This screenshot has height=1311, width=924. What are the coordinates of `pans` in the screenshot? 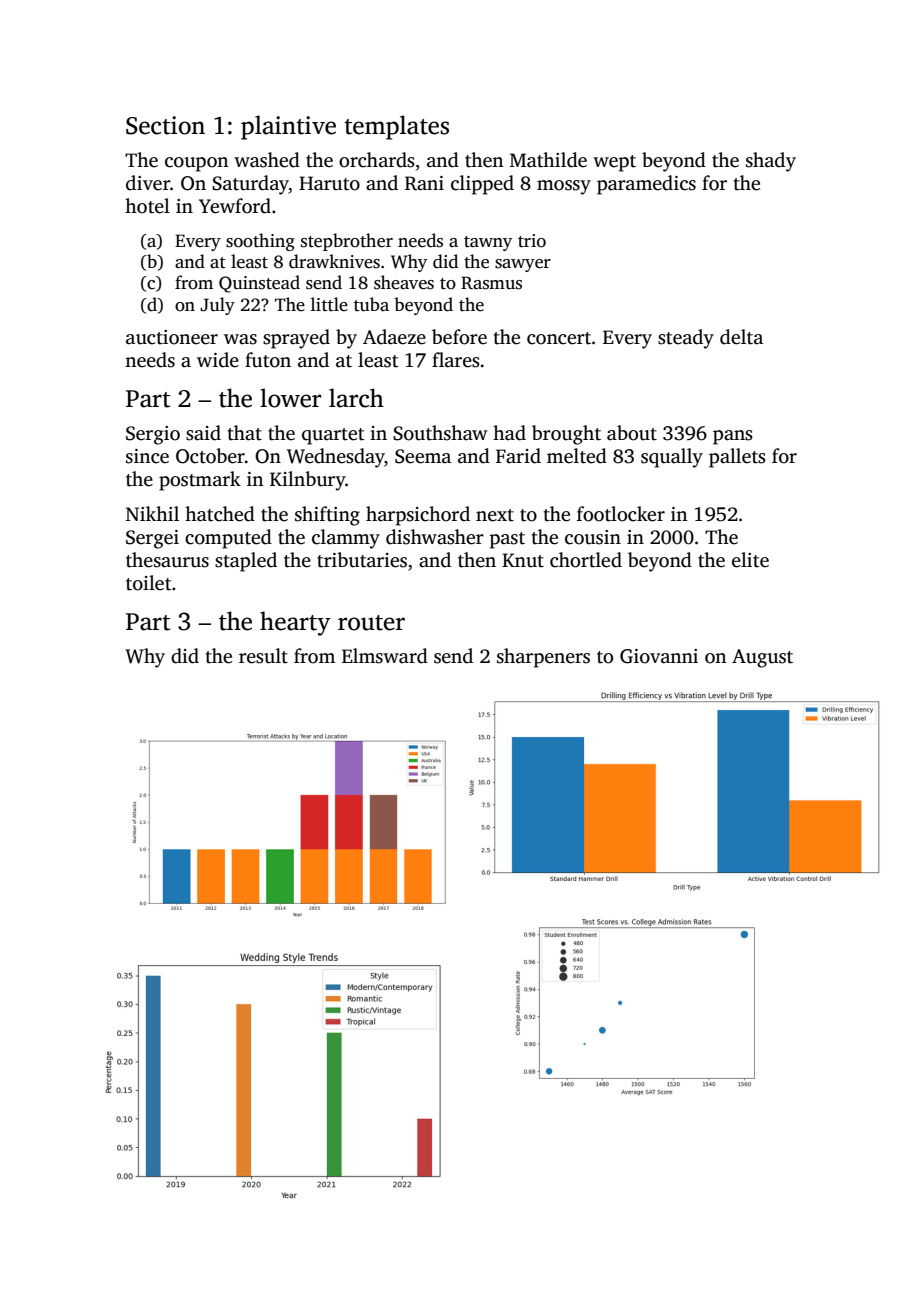 It's located at (733, 437).
